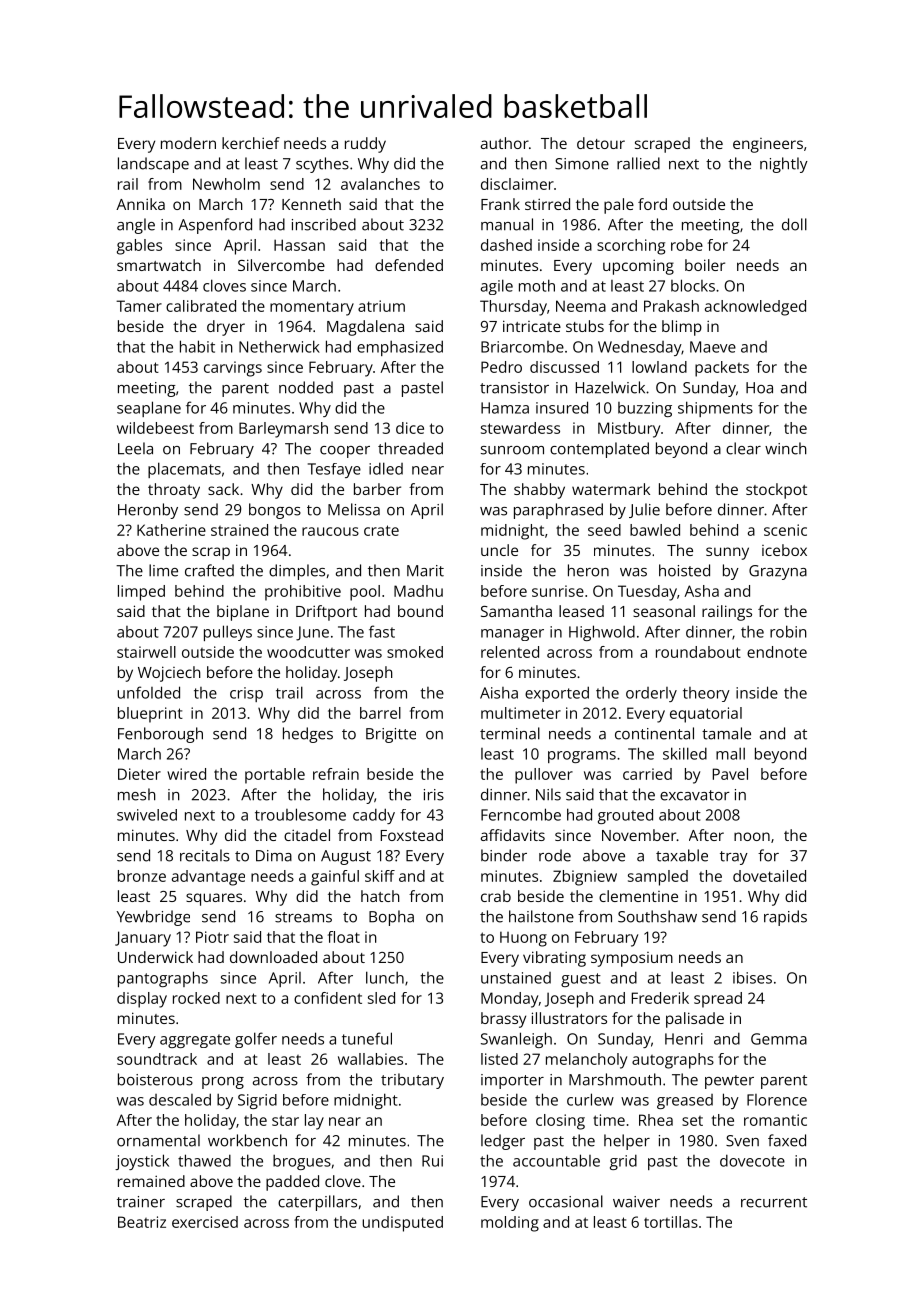  Describe the element at coordinates (768, 145) in the screenshot. I see `engineers` at that location.
